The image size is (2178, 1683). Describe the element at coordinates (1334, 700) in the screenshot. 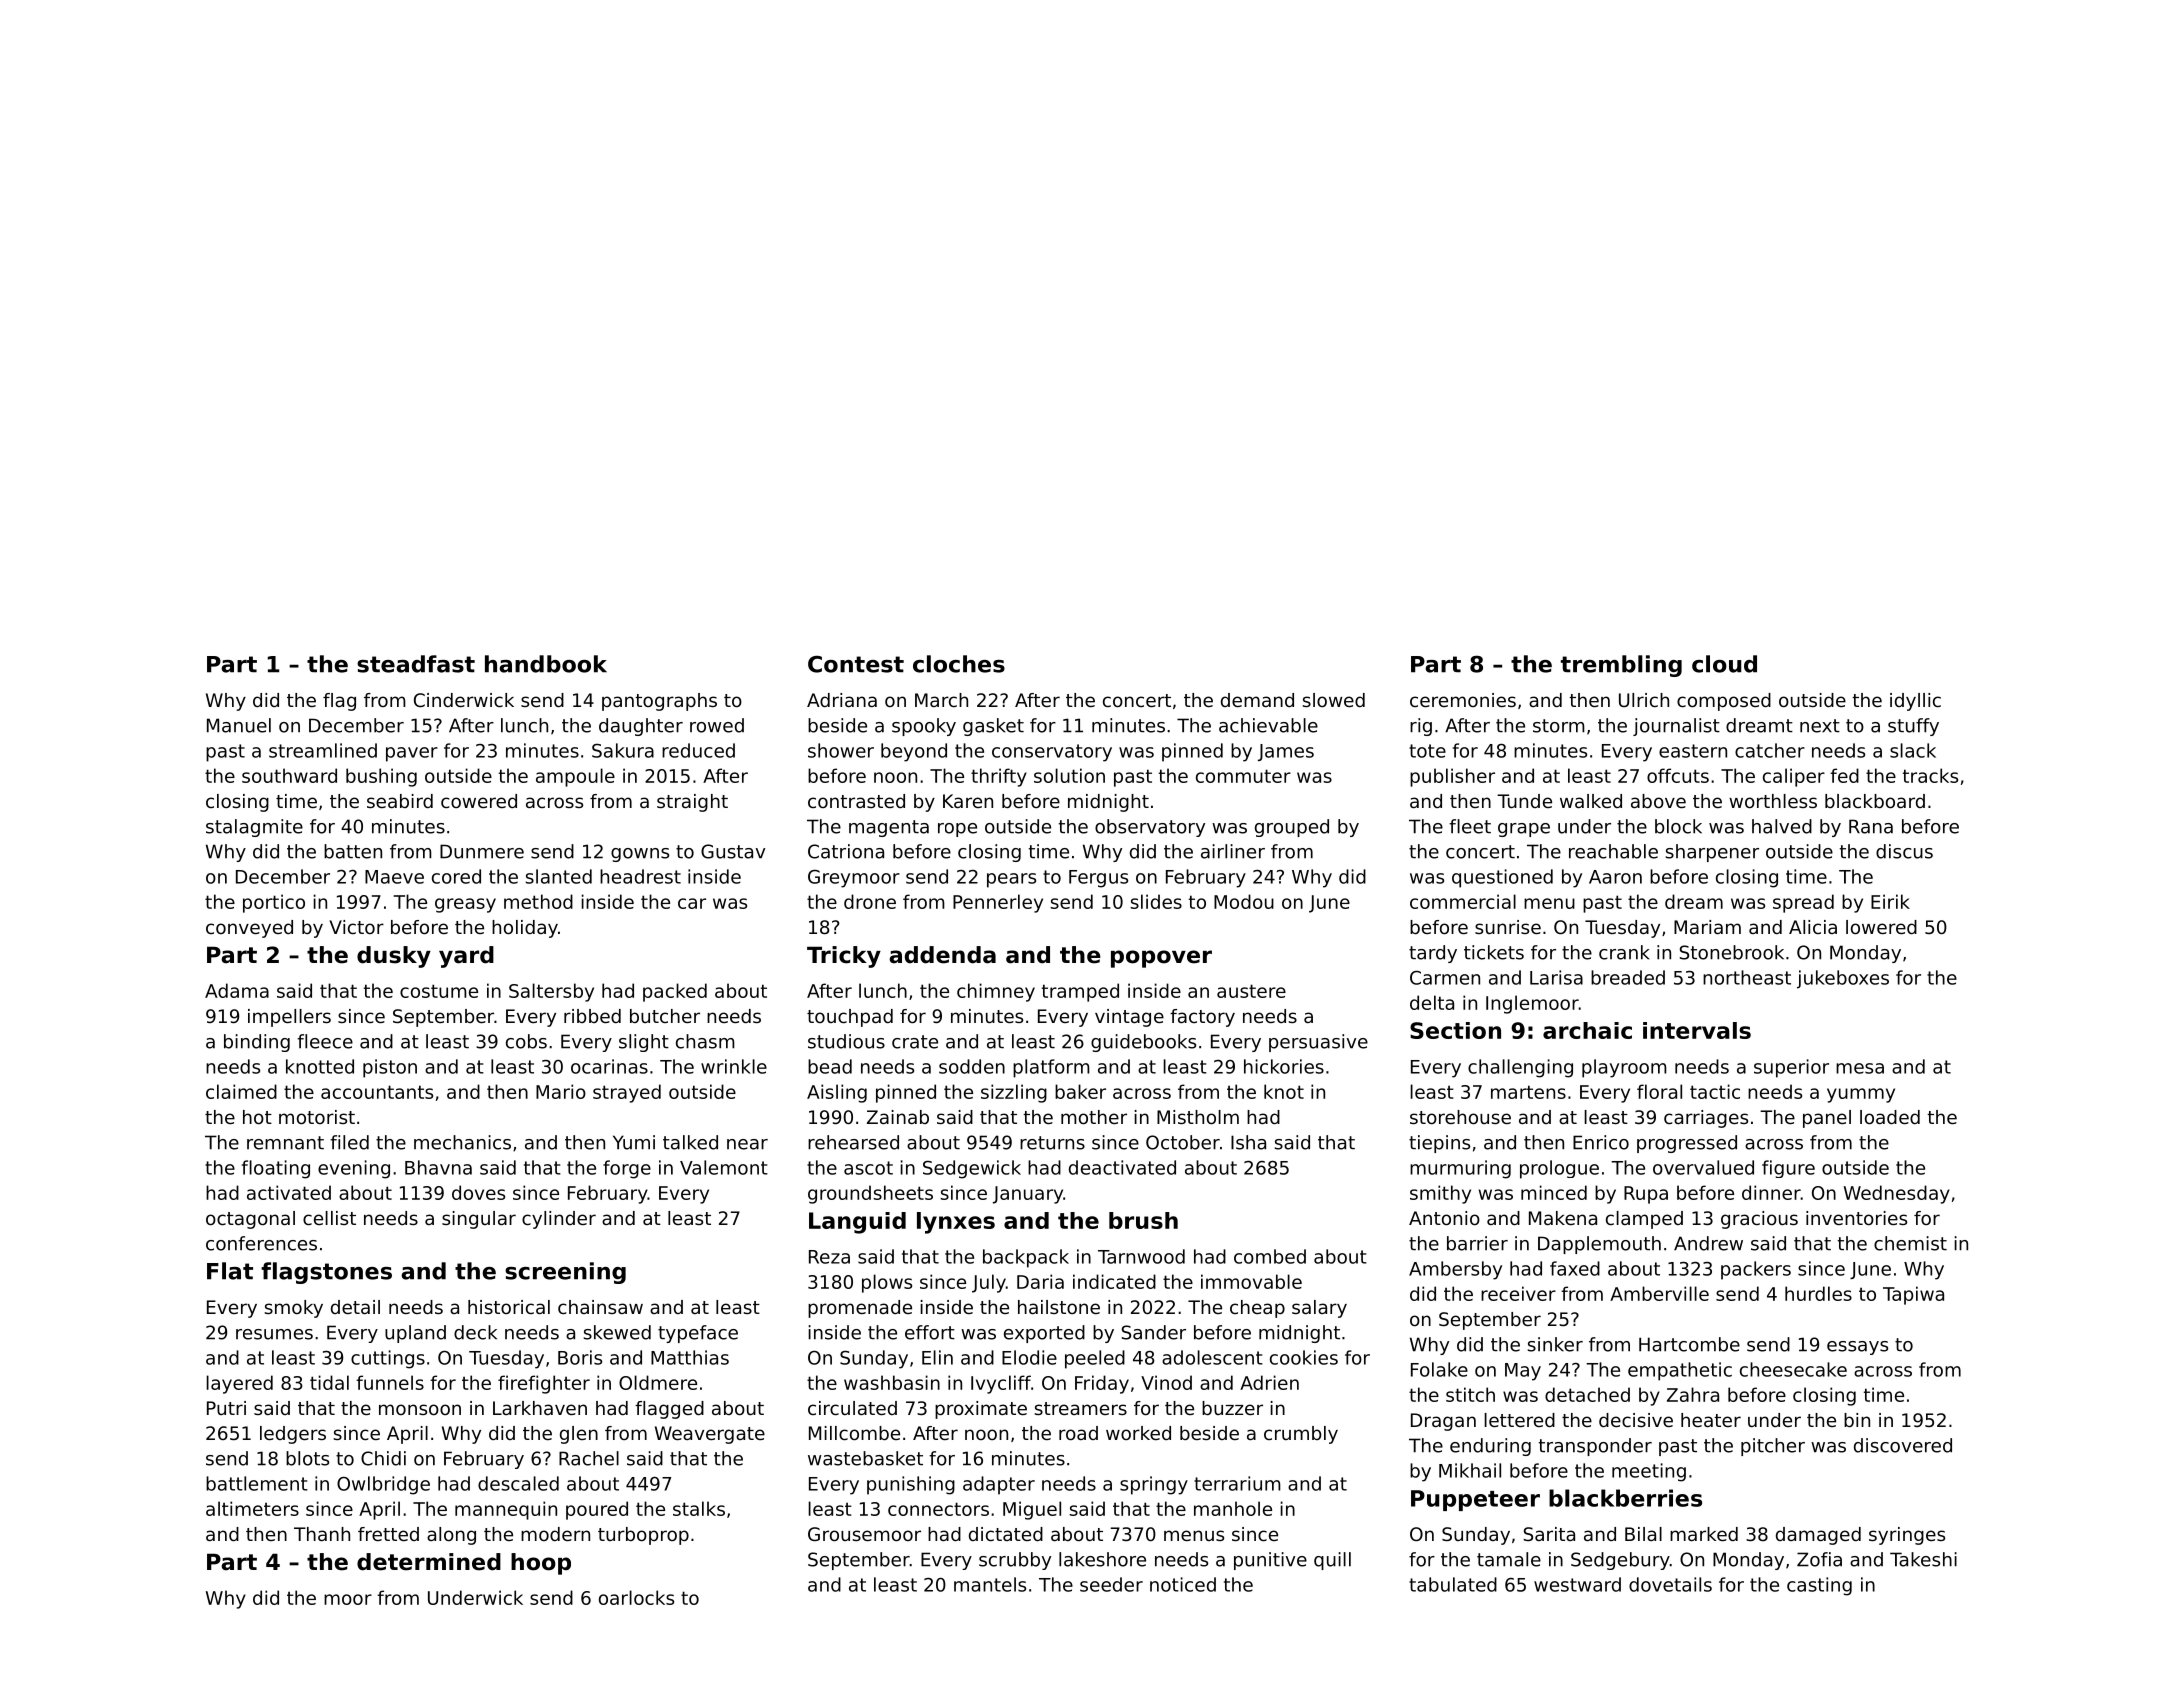

I see `slowed` at that location.
